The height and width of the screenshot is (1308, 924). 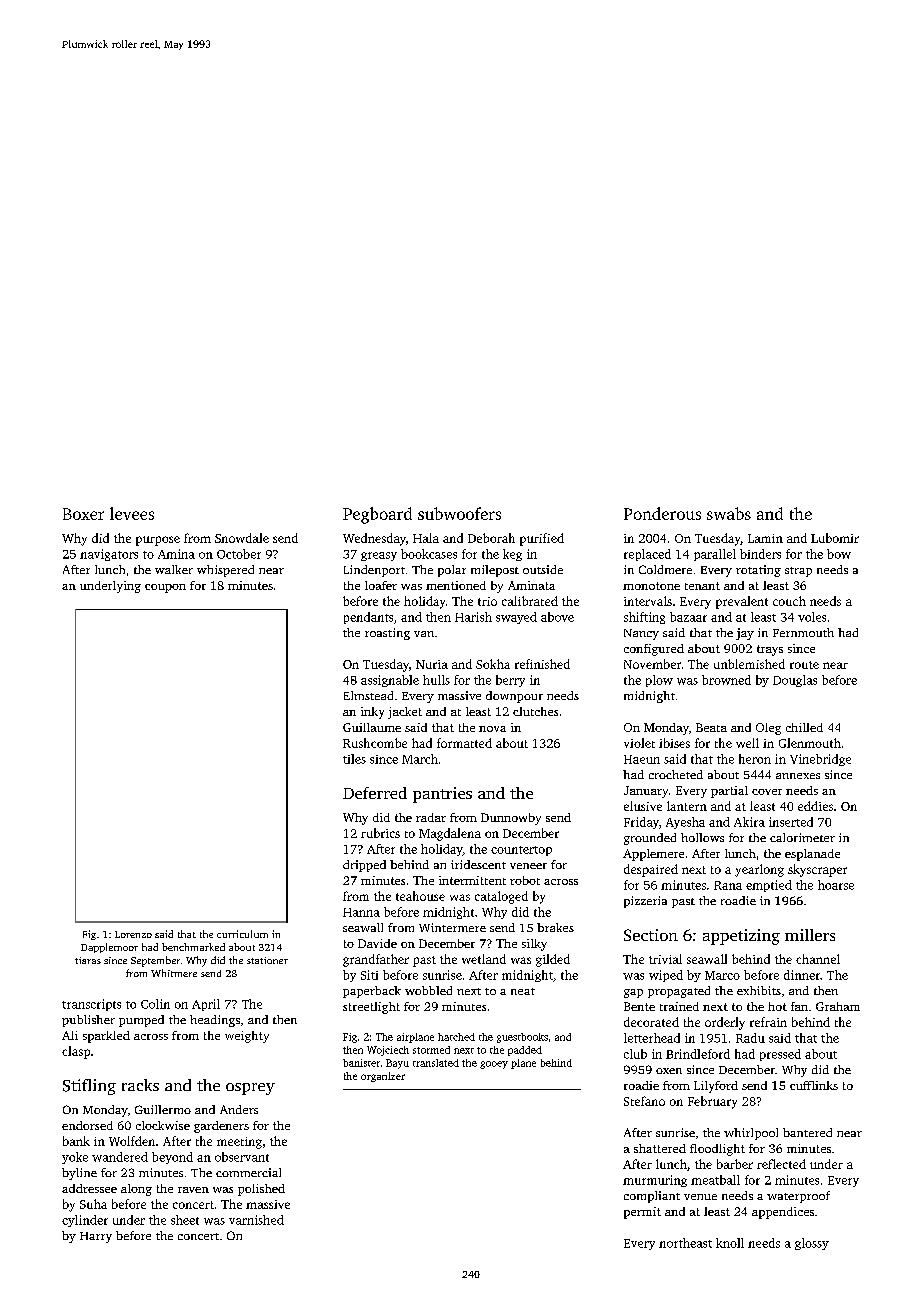 What do you see at coordinates (89, 1087) in the screenshot?
I see `Stifling` at bounding box center [89, 1087].
